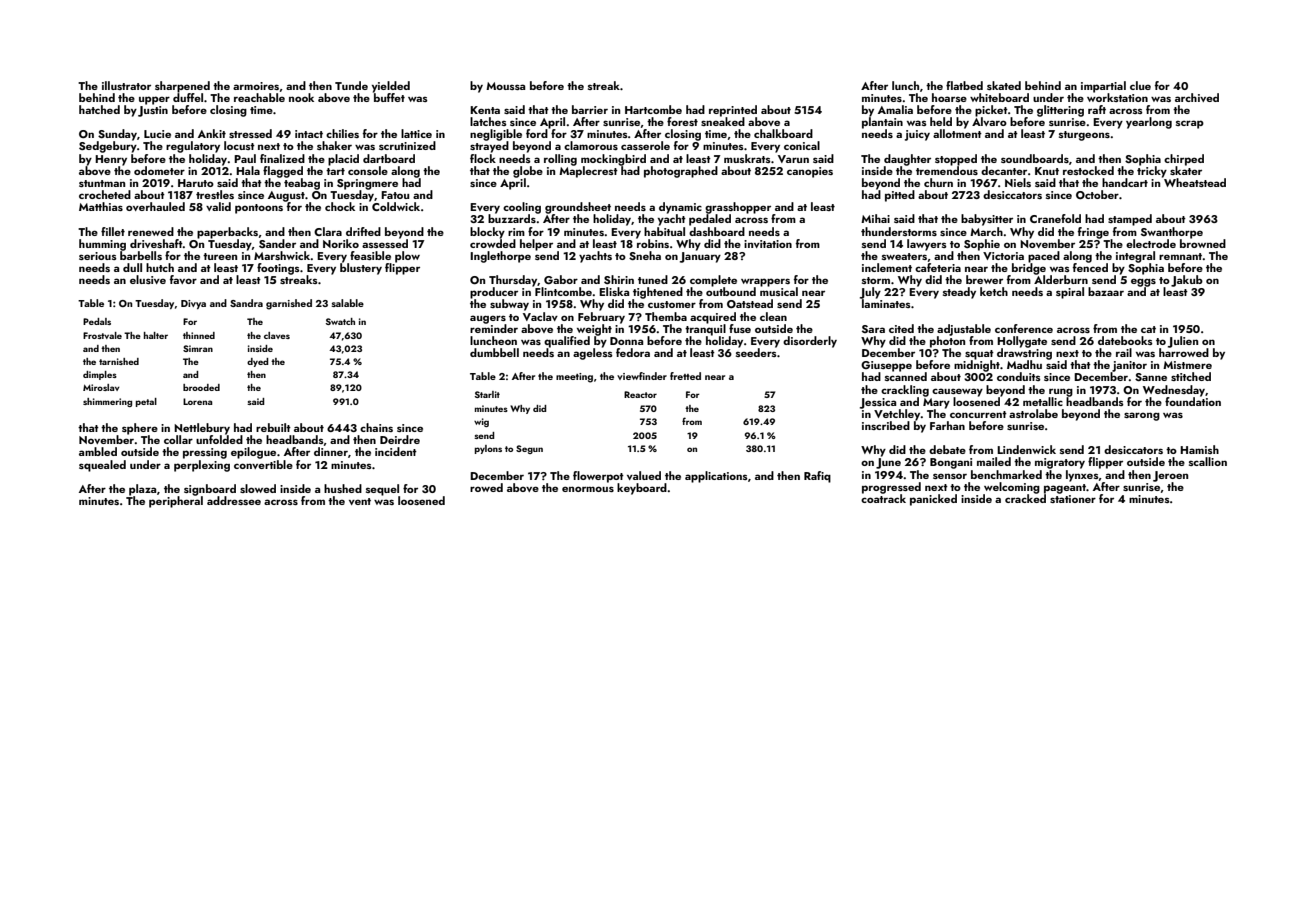  What do you see at coordinates (933, 500) in the screenshot?
I see `panicked` at bounding box center [933, 500].
